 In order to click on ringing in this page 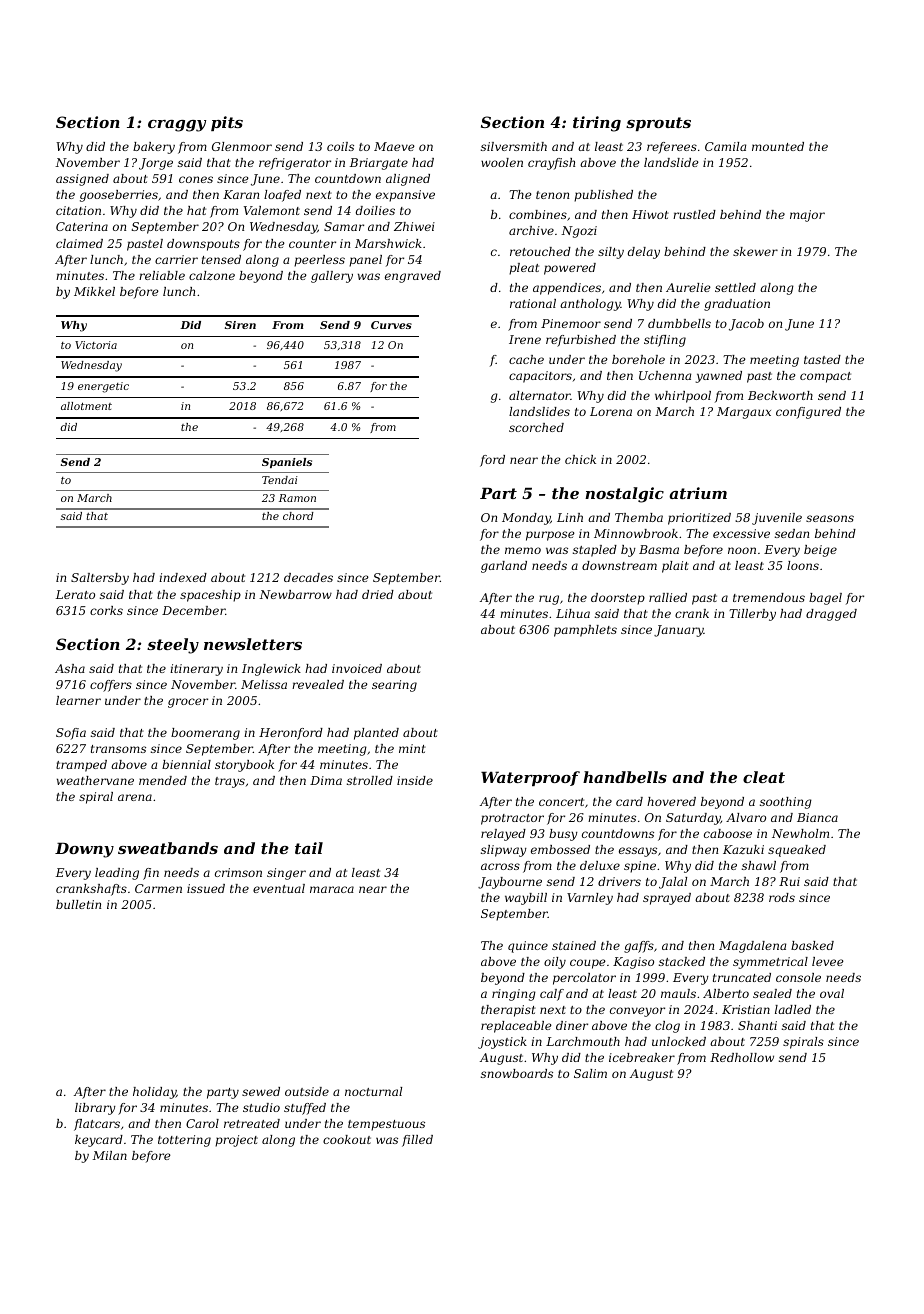, I will do `click(514, 995)`.
